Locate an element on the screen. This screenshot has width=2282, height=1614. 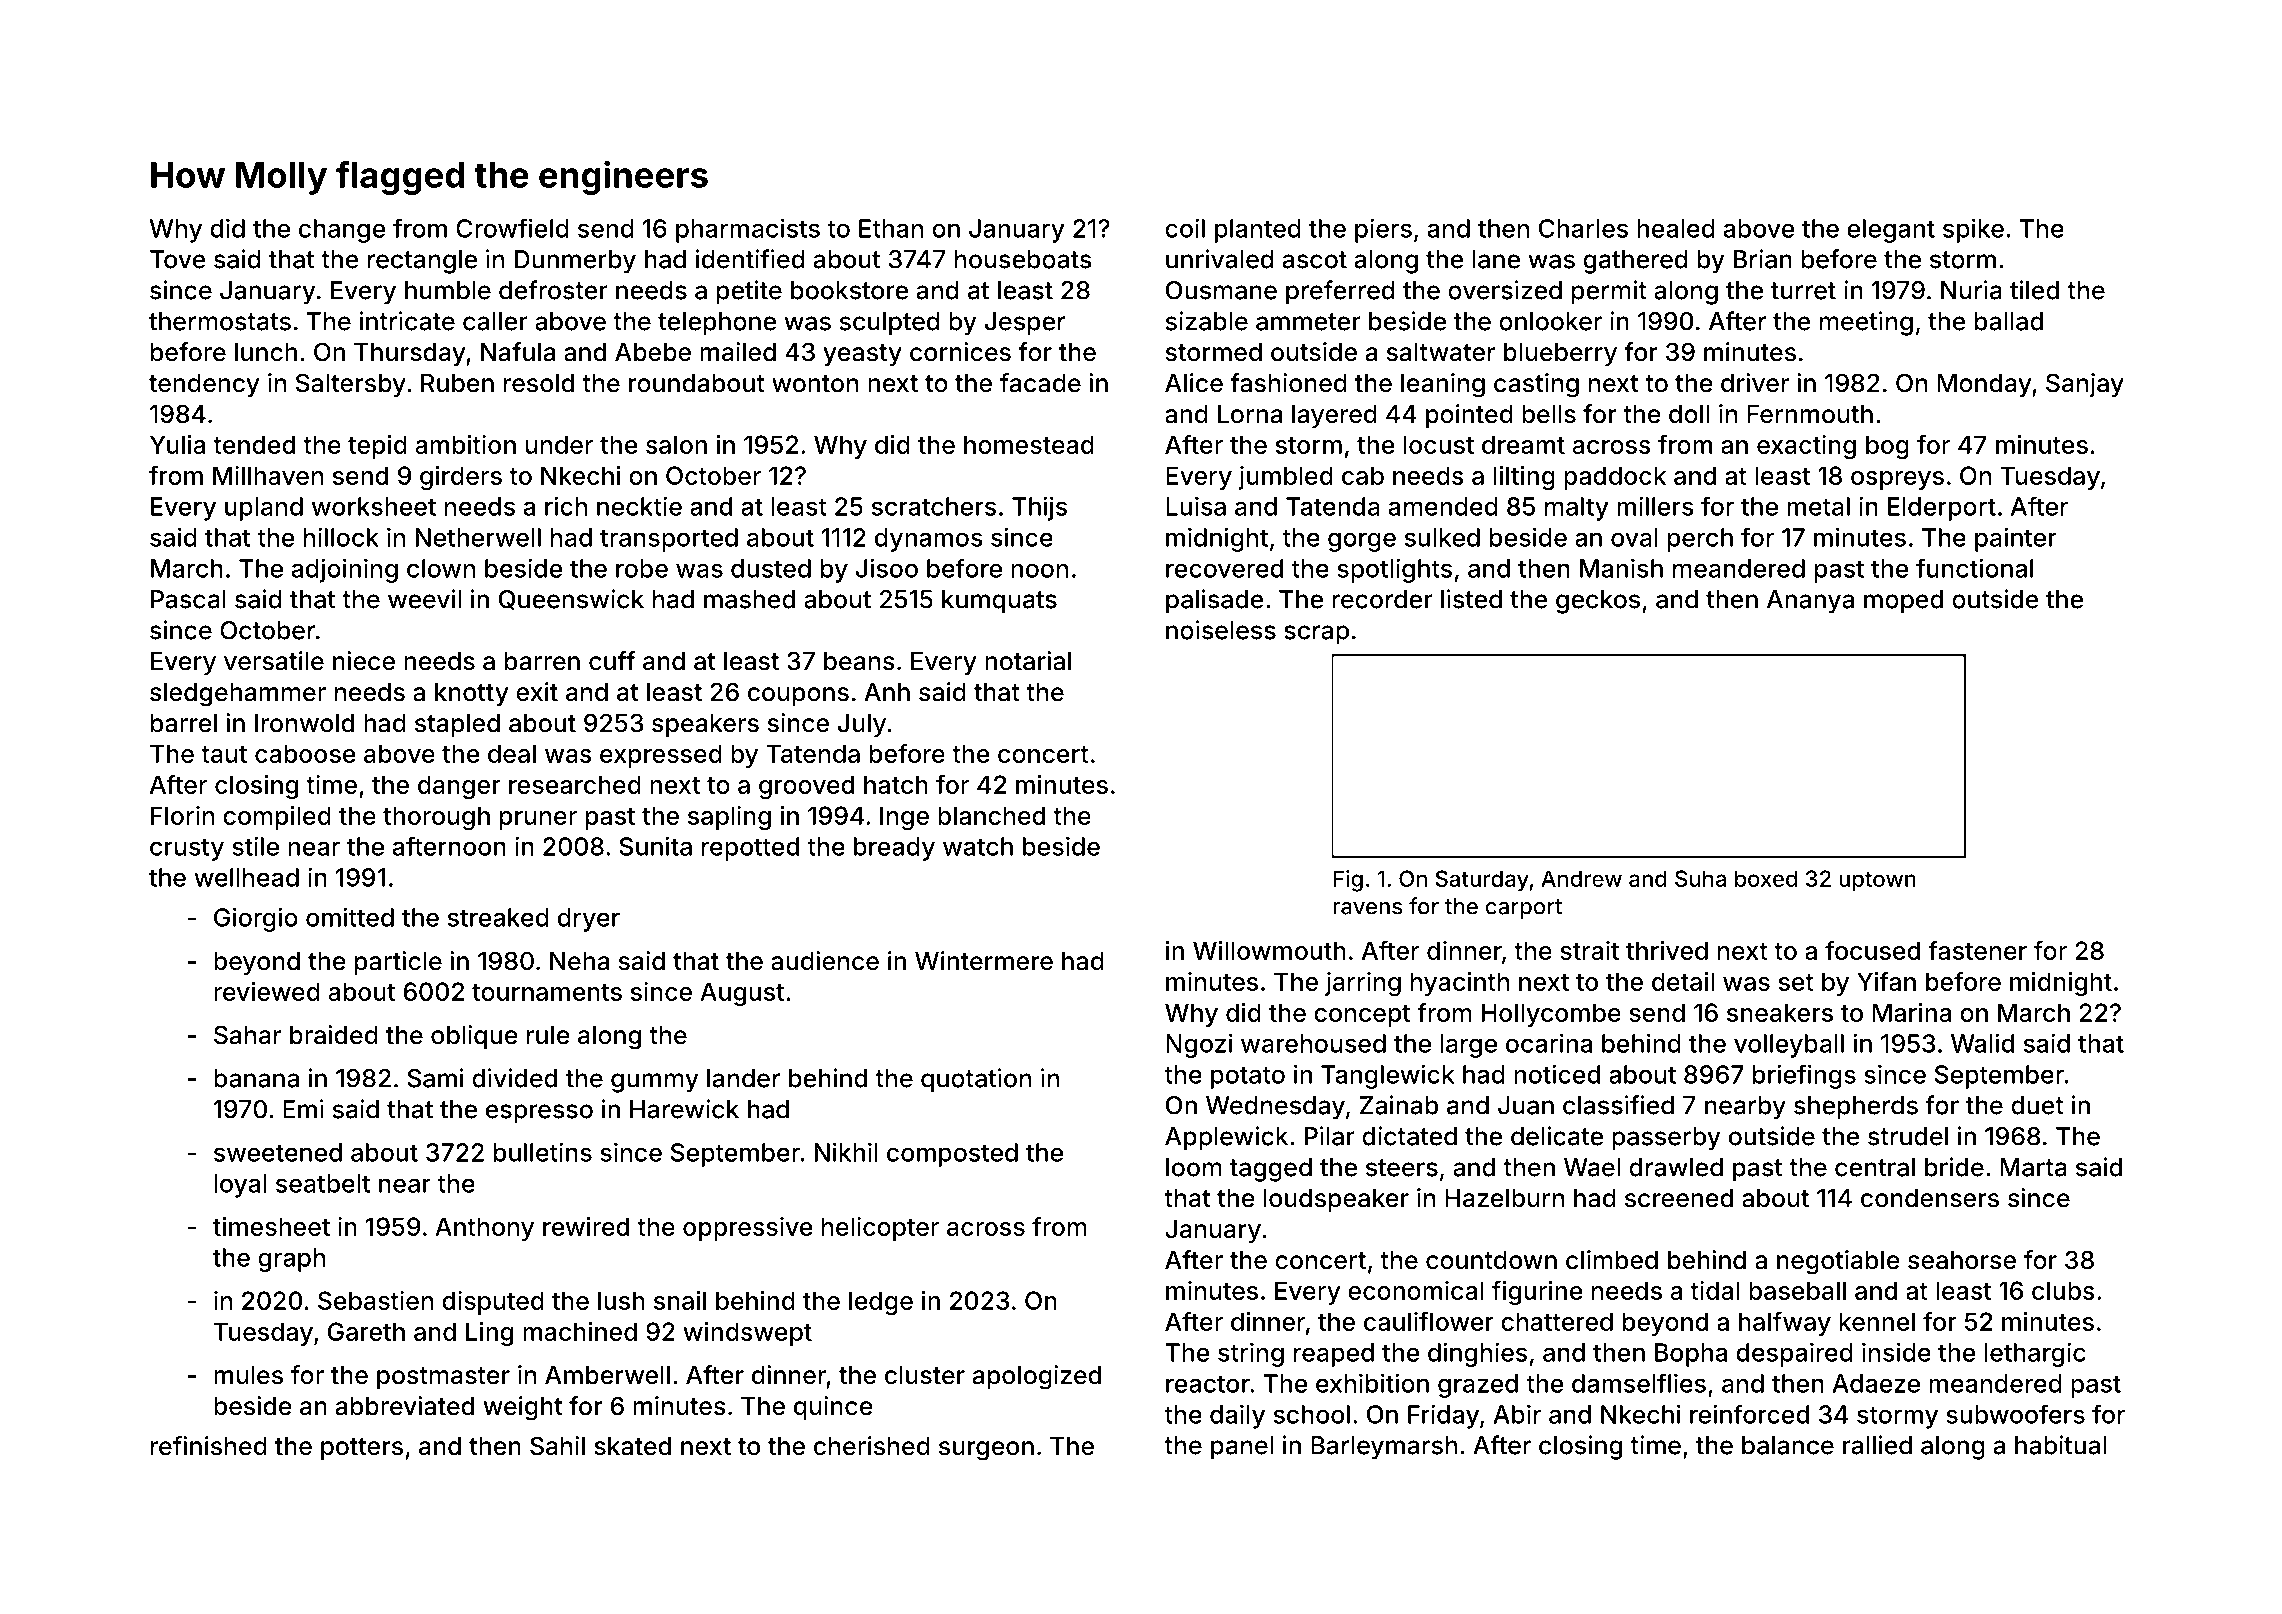
blanched is located at coordinates (991, 815).
